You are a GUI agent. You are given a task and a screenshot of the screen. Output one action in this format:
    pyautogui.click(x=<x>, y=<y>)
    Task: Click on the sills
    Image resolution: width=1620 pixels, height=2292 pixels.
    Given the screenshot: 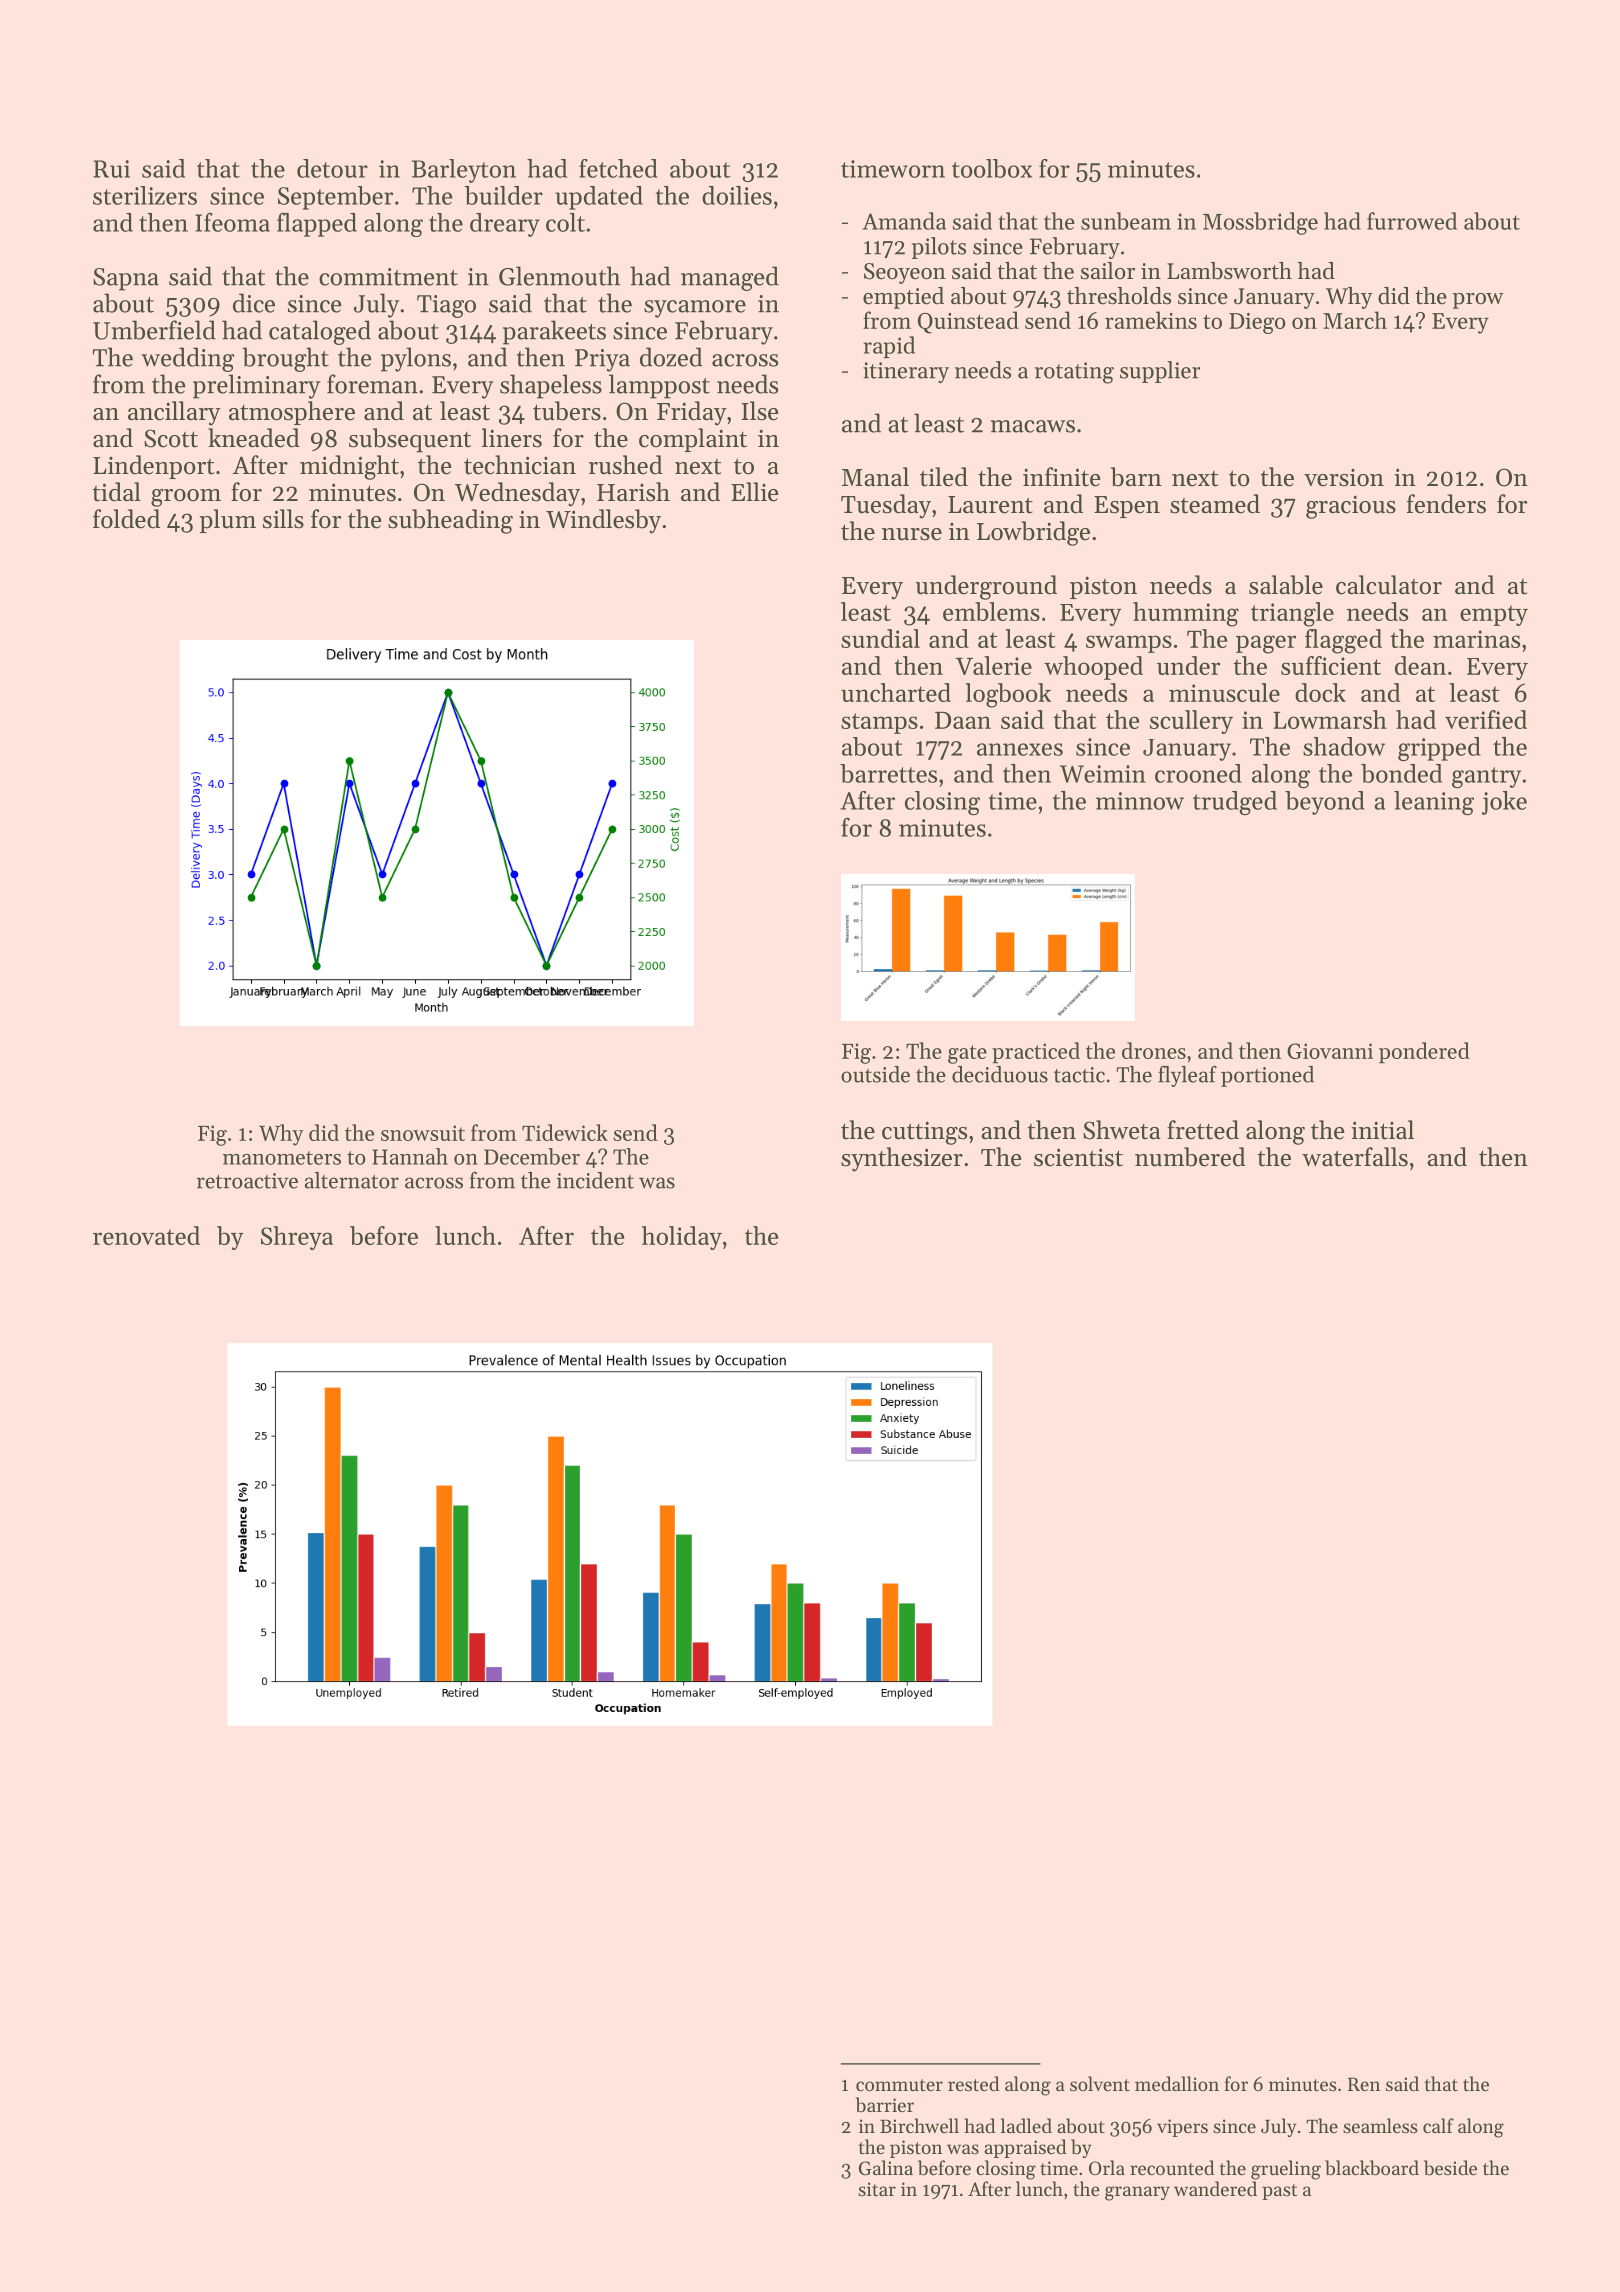 What is the action you would take?
    pyautogui.click(x=283, y=519)
